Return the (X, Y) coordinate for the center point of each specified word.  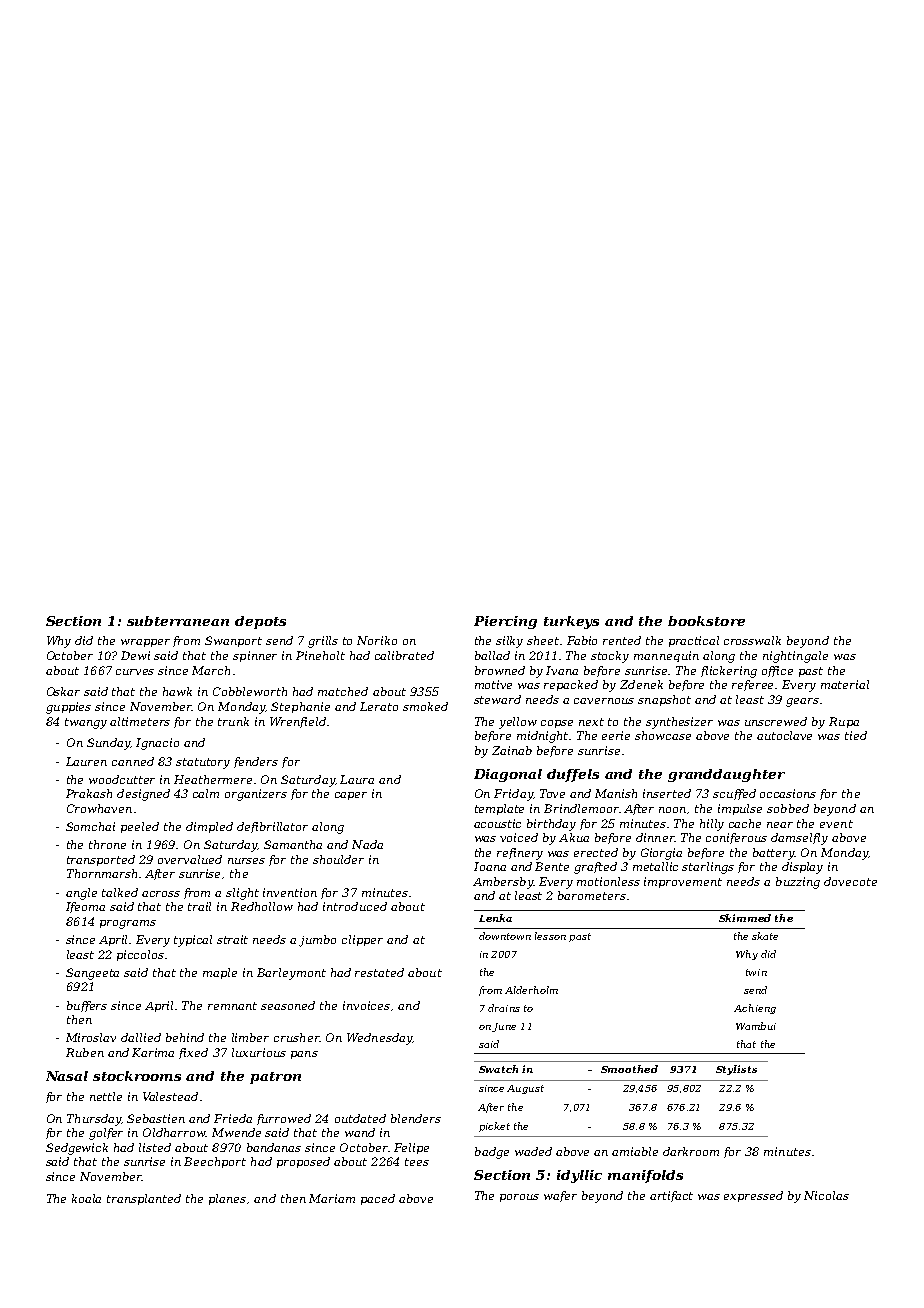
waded (533, 1151)
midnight (542, 737)
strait (232, 939)
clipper (362, 940)
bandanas (274, 1147)
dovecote (850, 881)
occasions (788, 793)
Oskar (63, 691)
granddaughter (726, 775)
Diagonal (508, 775)
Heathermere (213, 779)
